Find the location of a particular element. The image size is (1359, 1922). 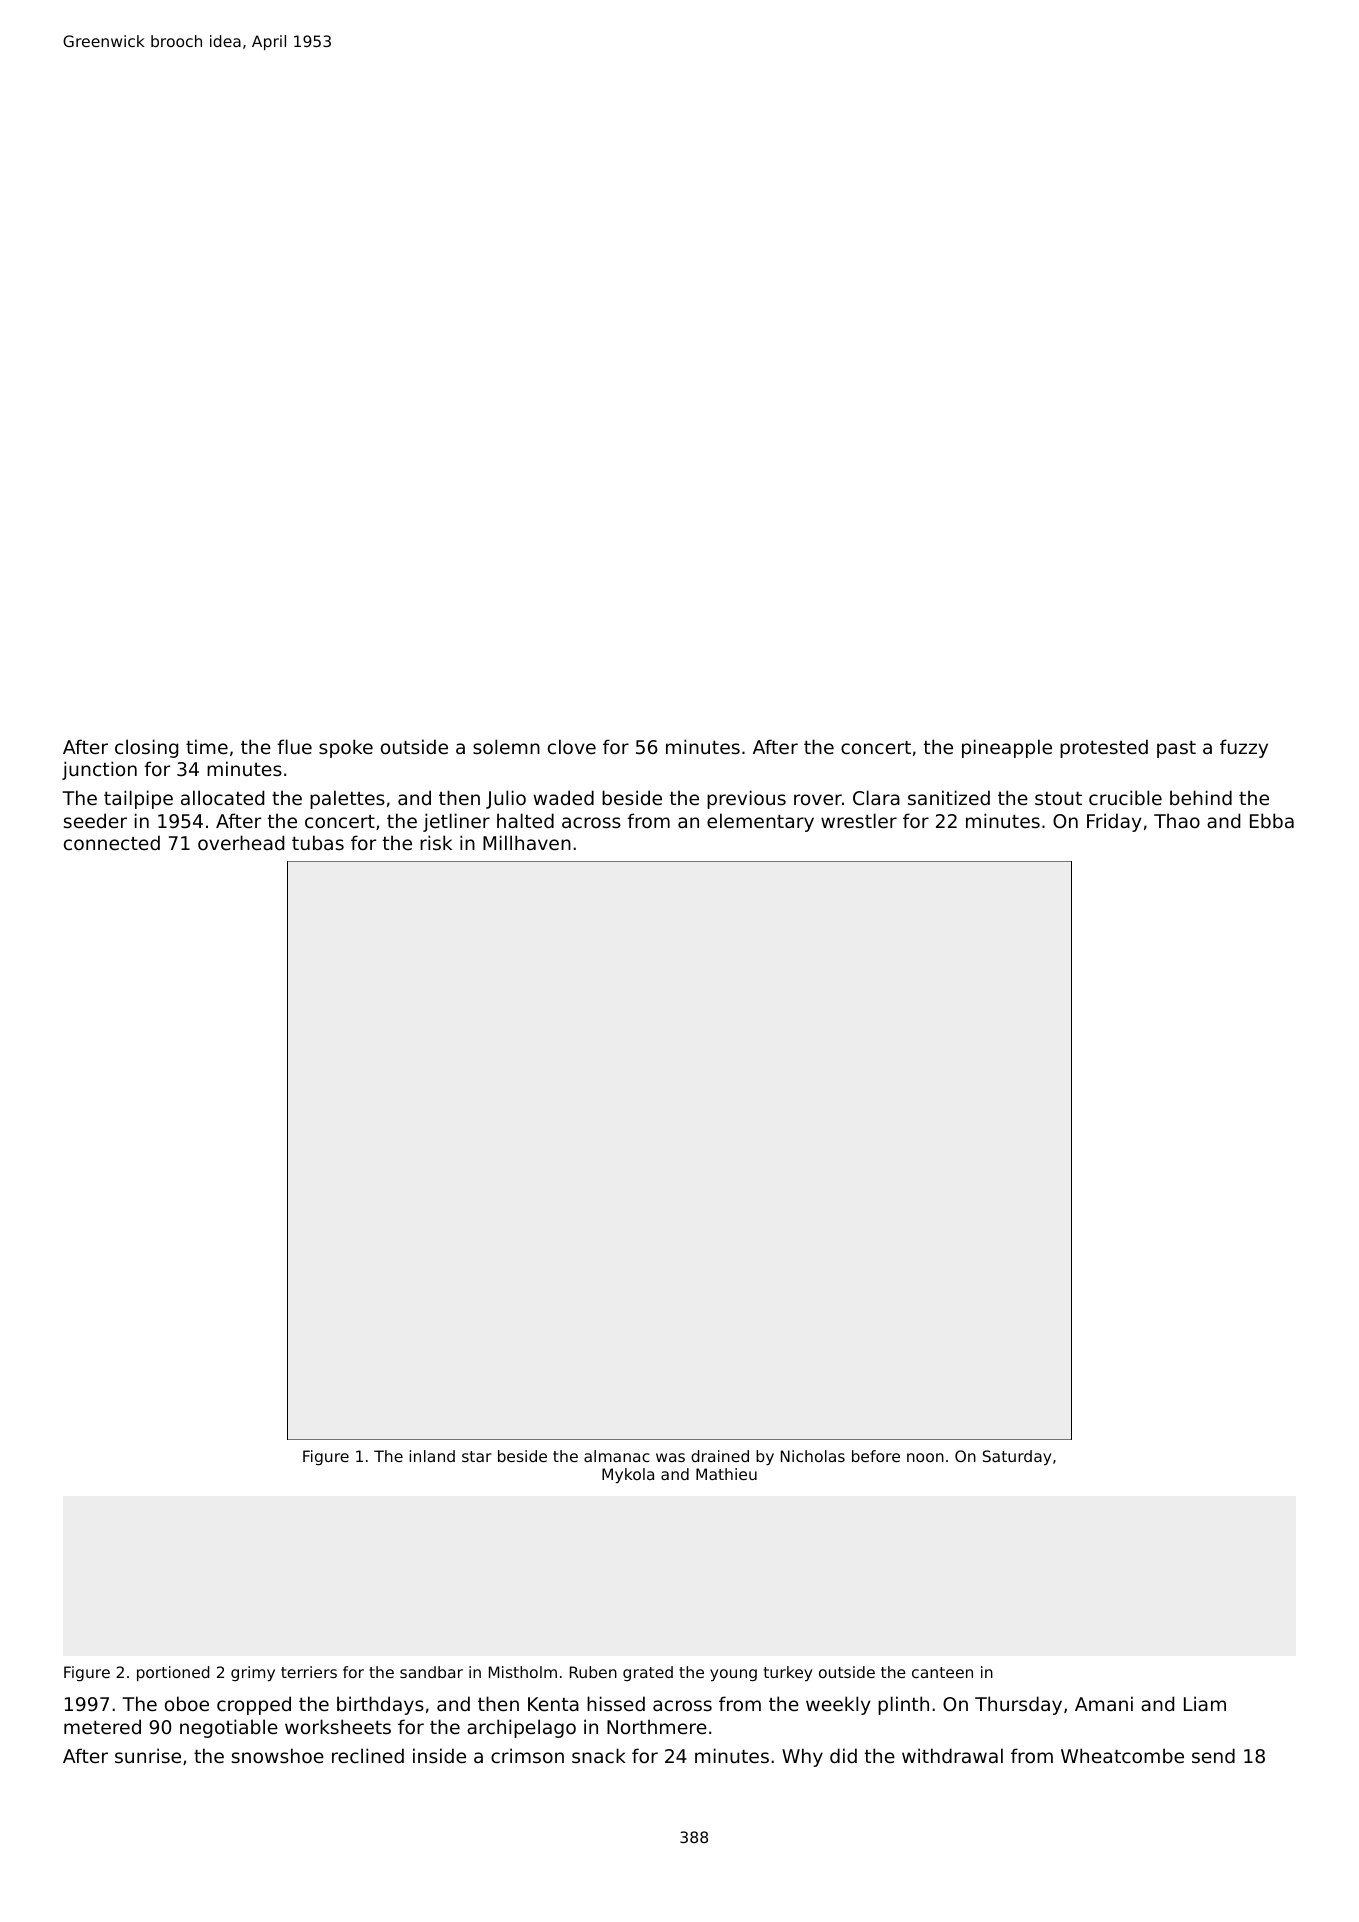

terriers is located at coordinates (309, 1672).
